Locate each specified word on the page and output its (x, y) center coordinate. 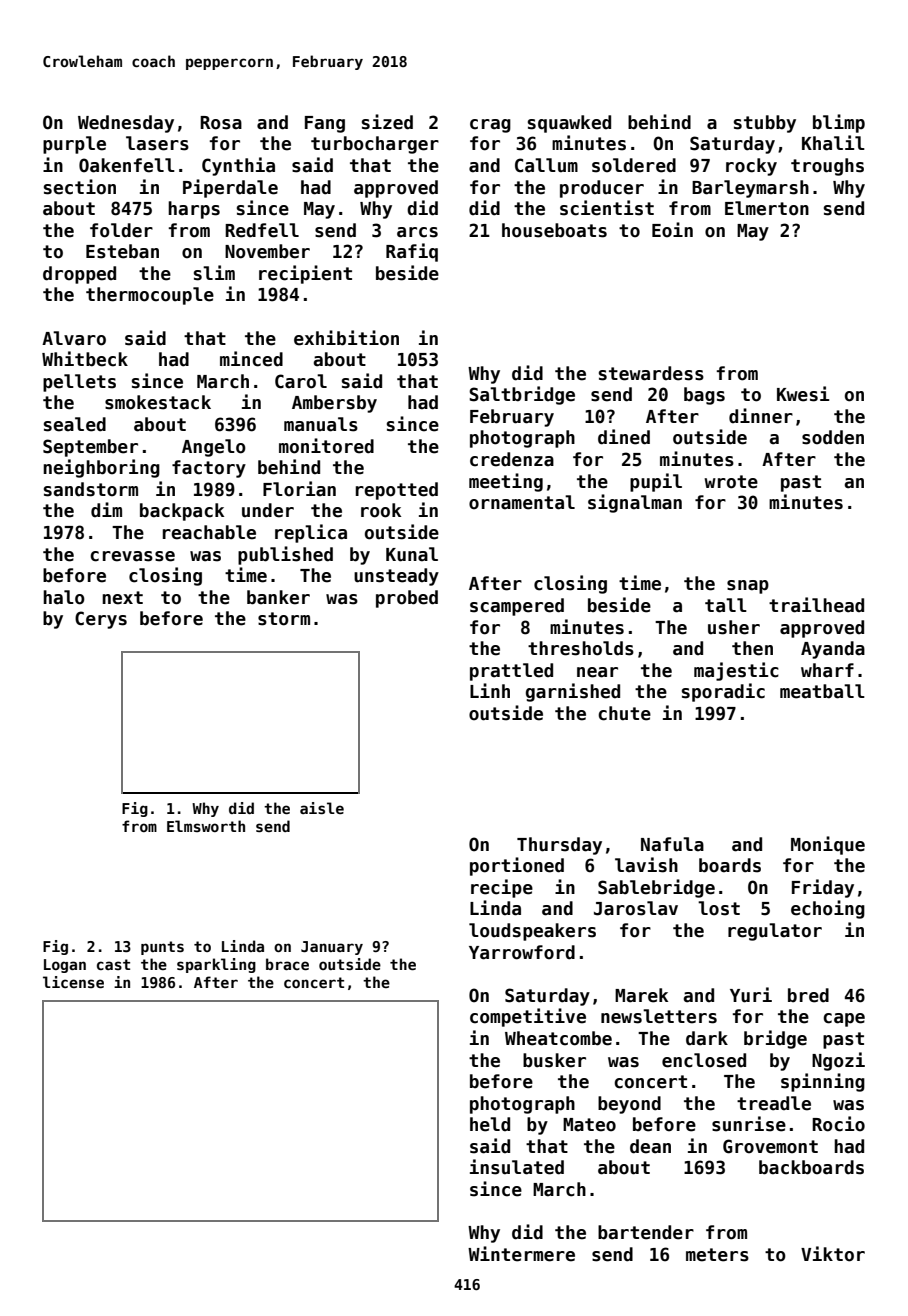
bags (704, 396)
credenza (512, 459)
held (490, 1124)
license (73, 982)
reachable (209, 532)
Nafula (672, 844)
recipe (502, 888)
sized (387, 122)
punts (162, 948)
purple (74, 145)
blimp (839, 123)
